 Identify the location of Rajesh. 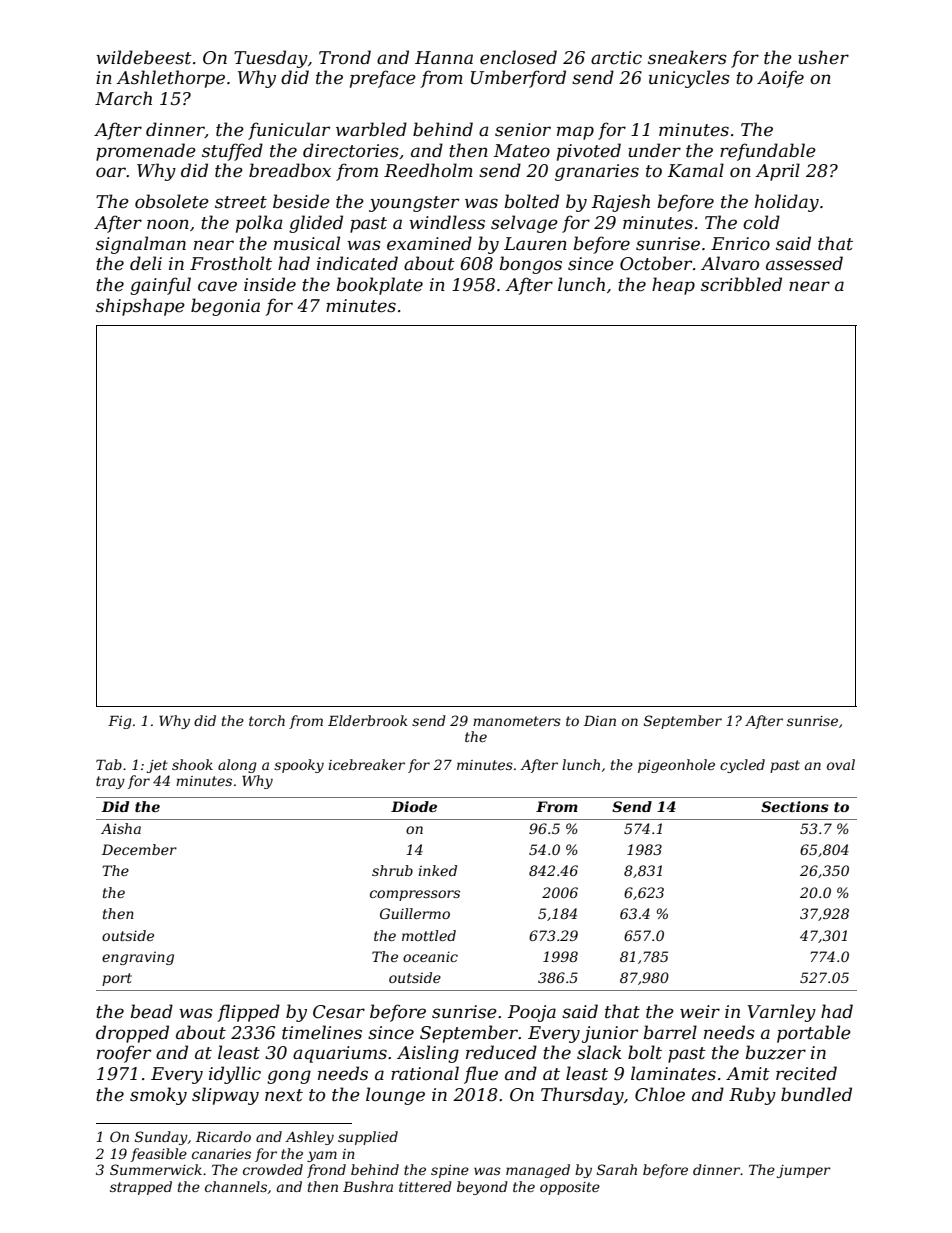
(621, 203).
